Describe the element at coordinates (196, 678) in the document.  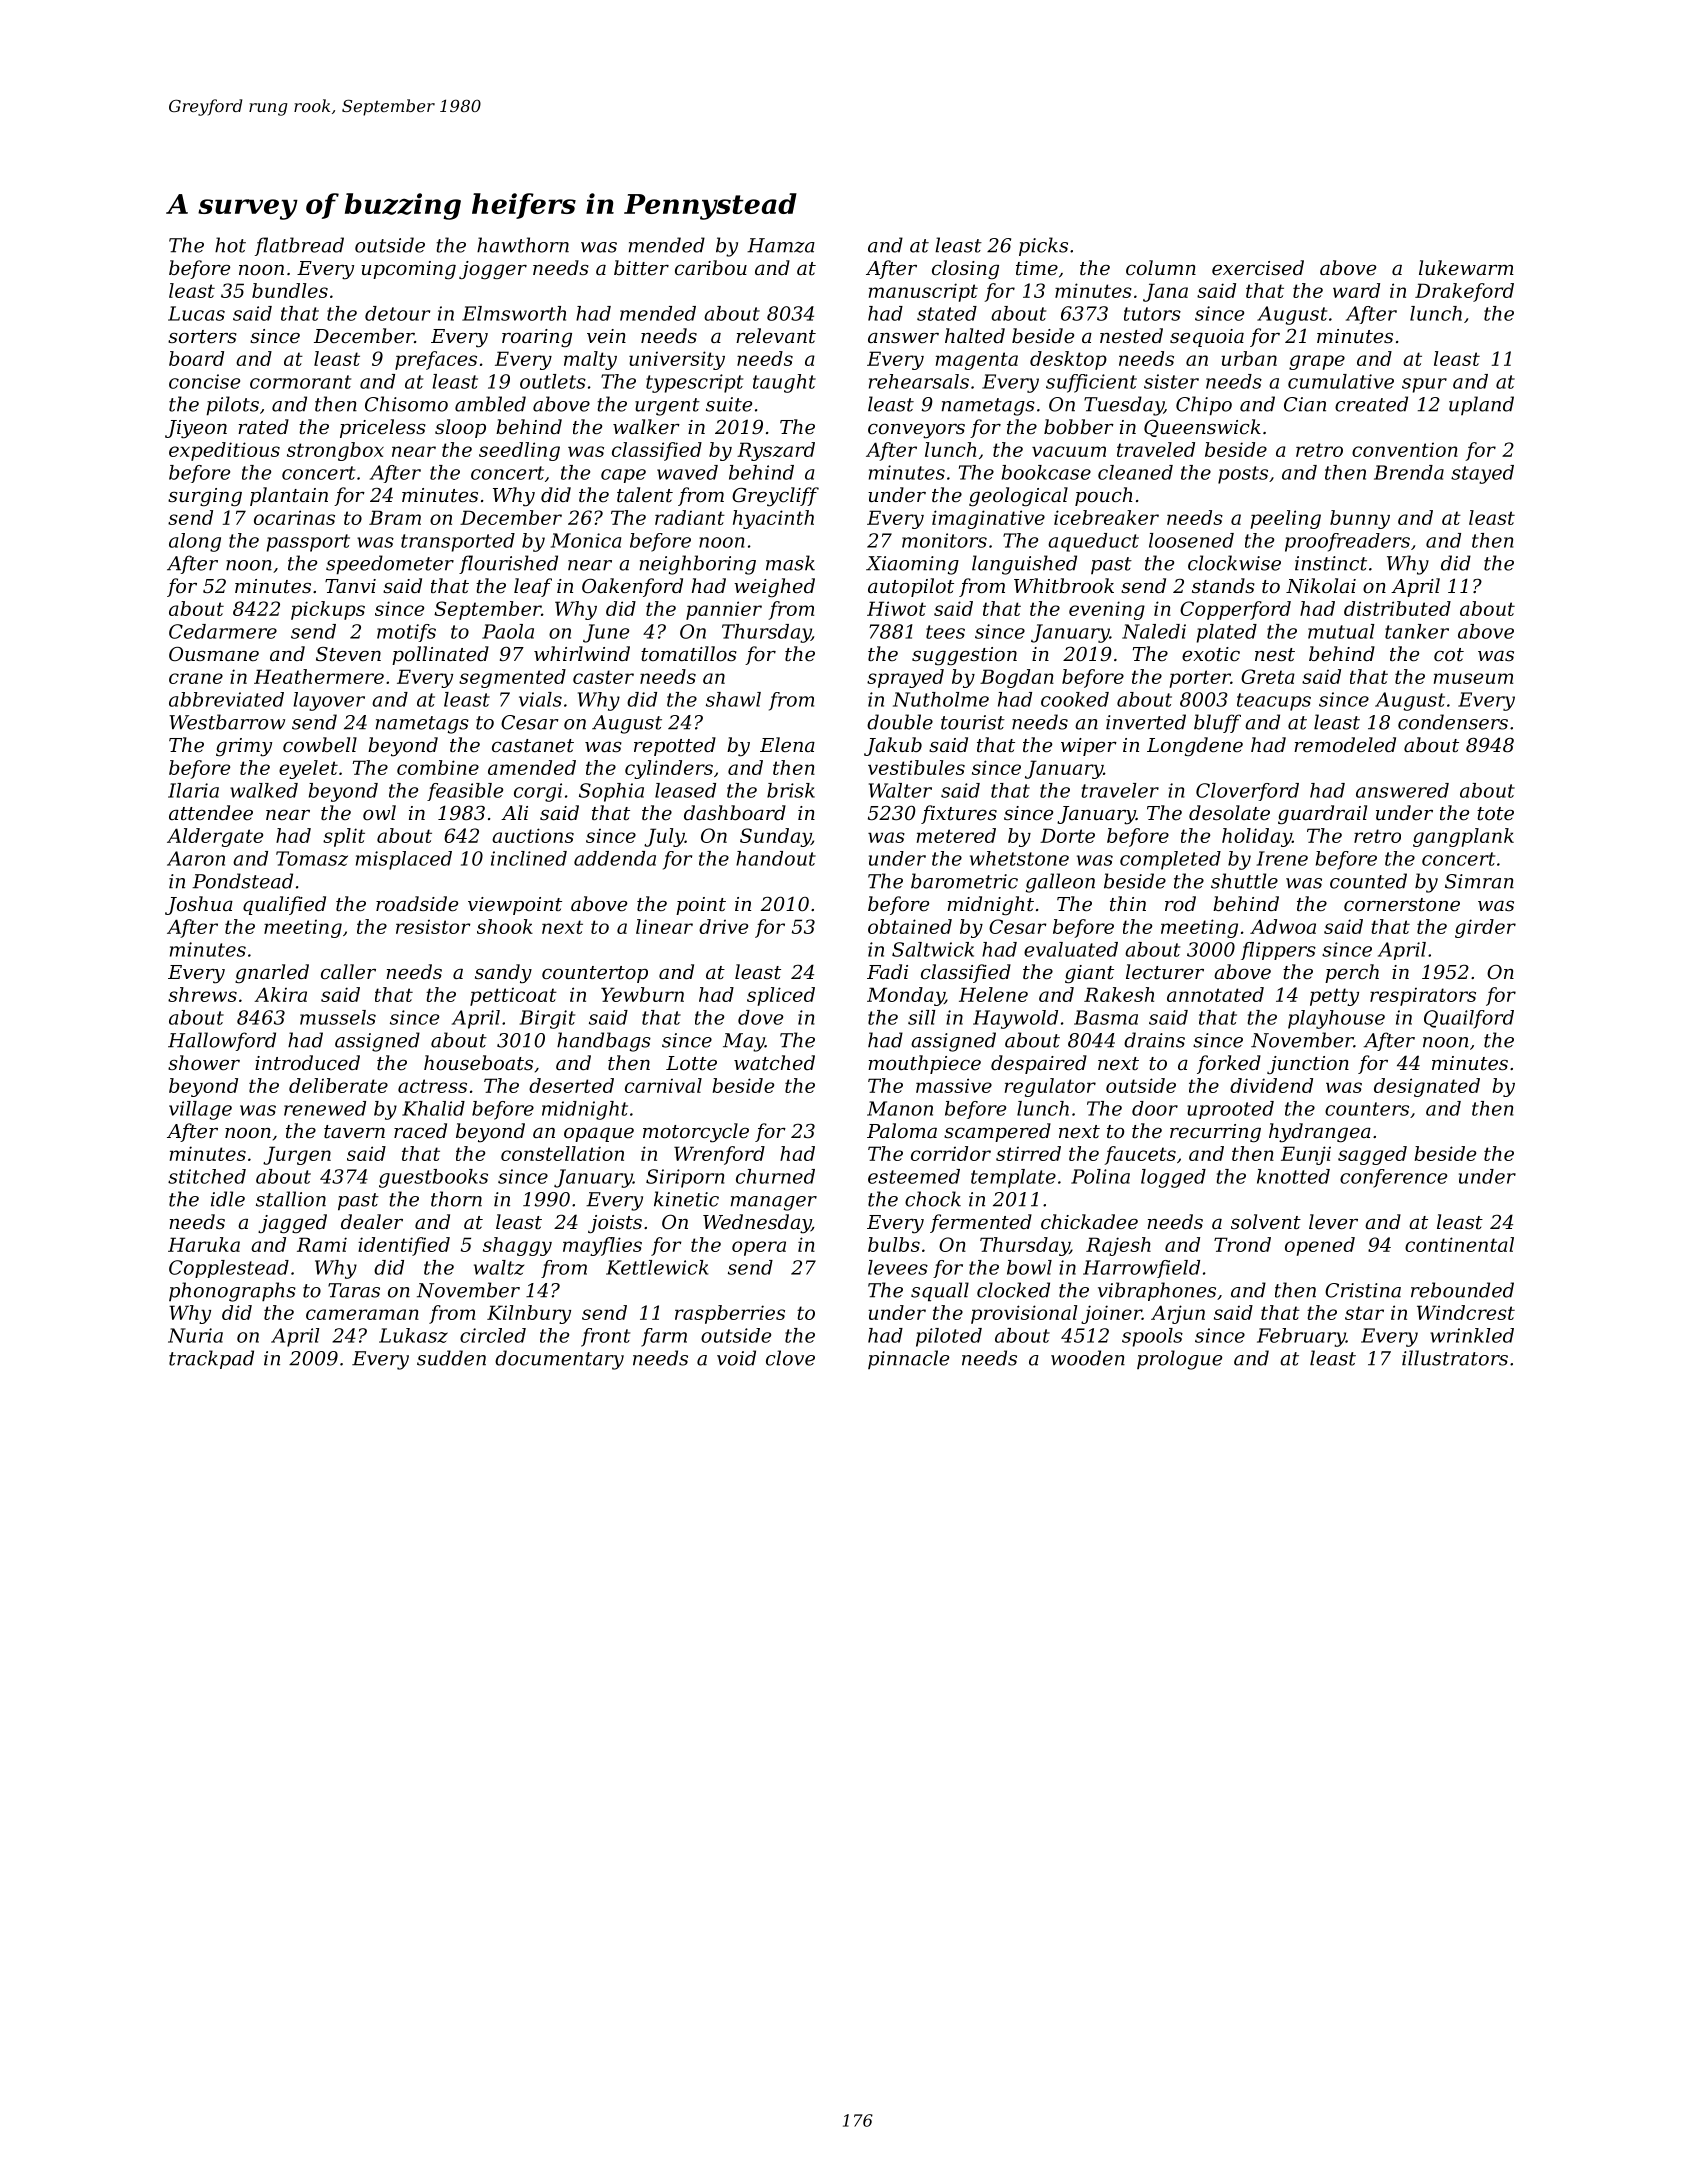
I see `crane` at that location.
